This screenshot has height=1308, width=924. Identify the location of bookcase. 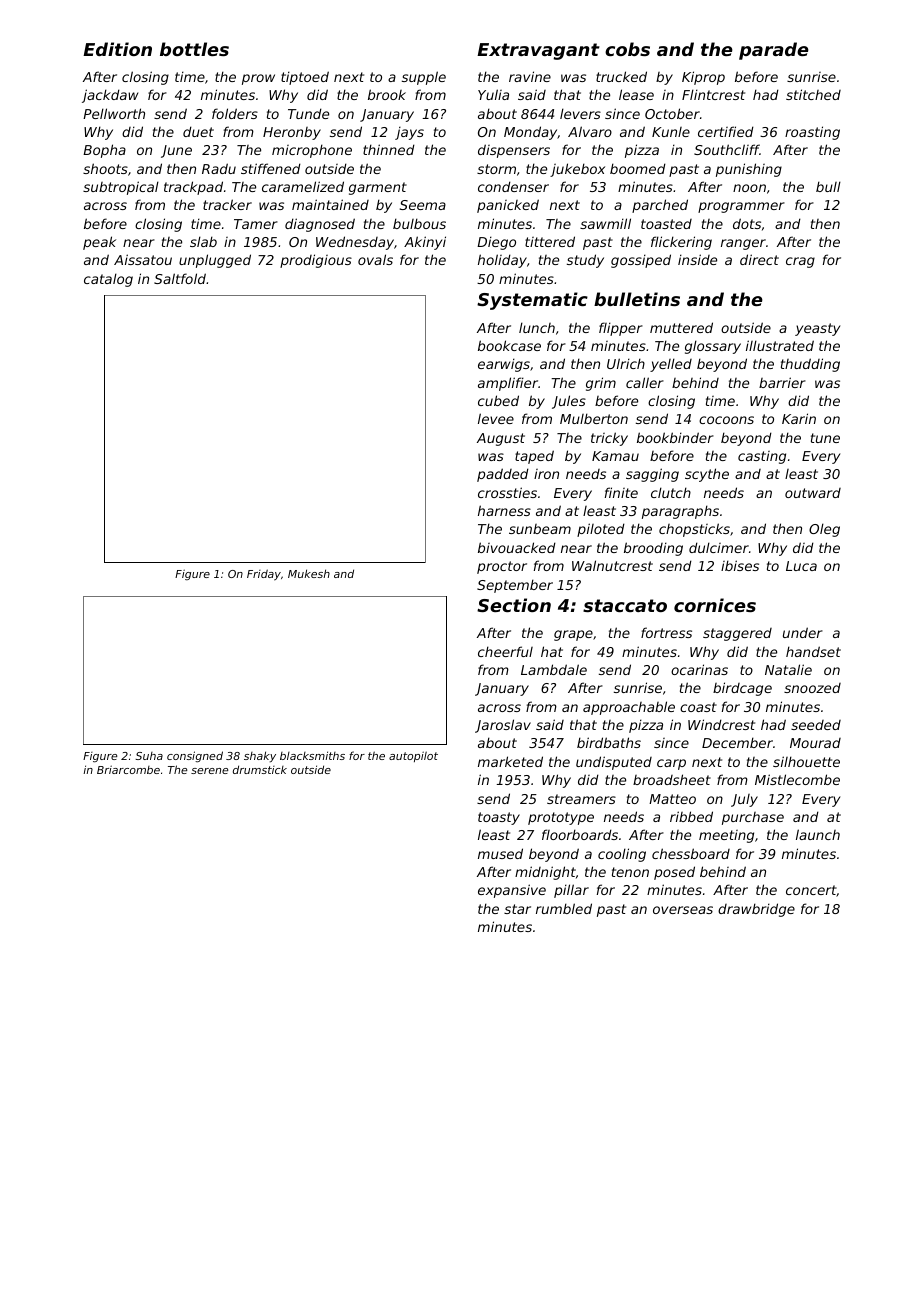
(509, 345).
